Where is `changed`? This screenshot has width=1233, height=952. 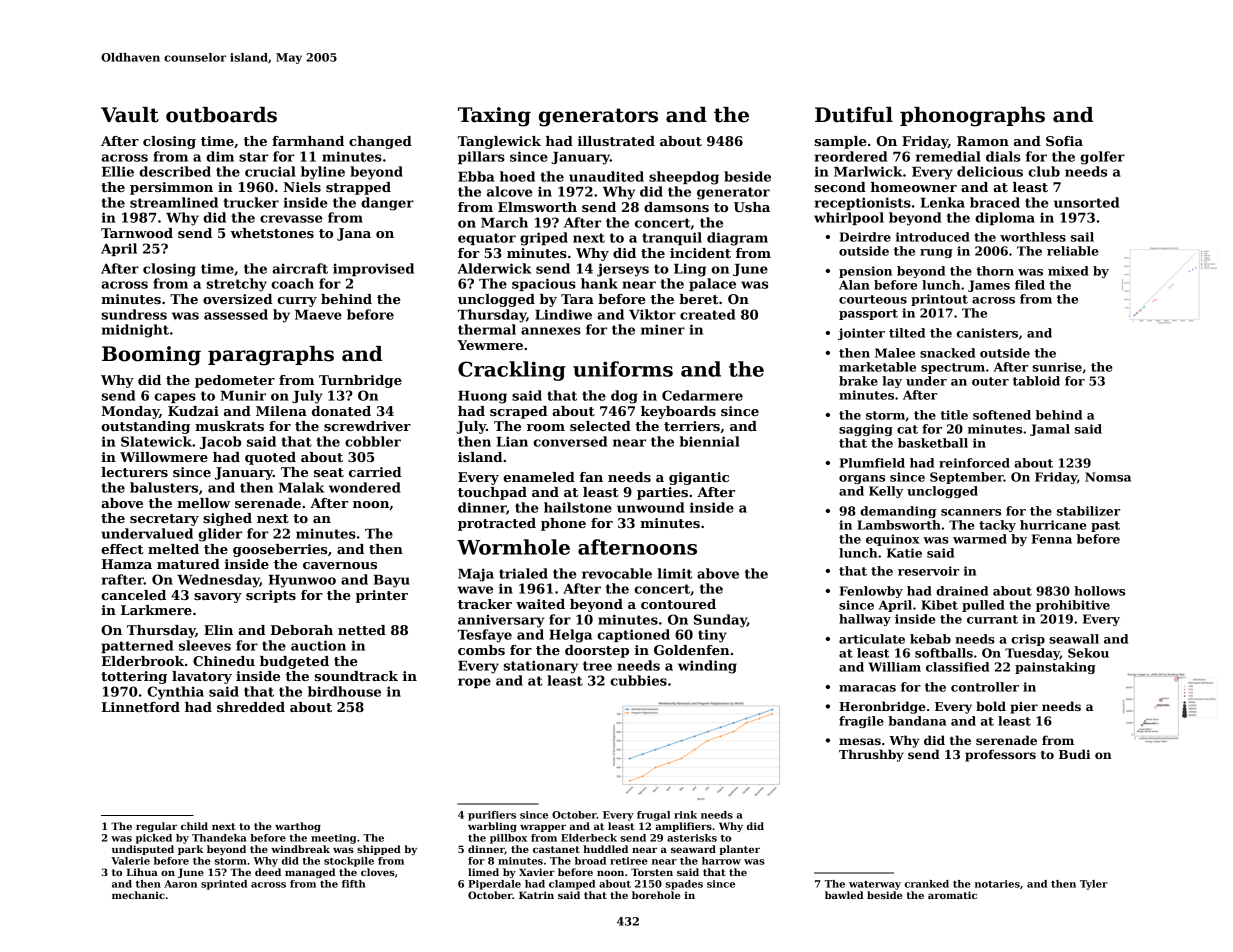
changed is located at coordinates (380, 142).
